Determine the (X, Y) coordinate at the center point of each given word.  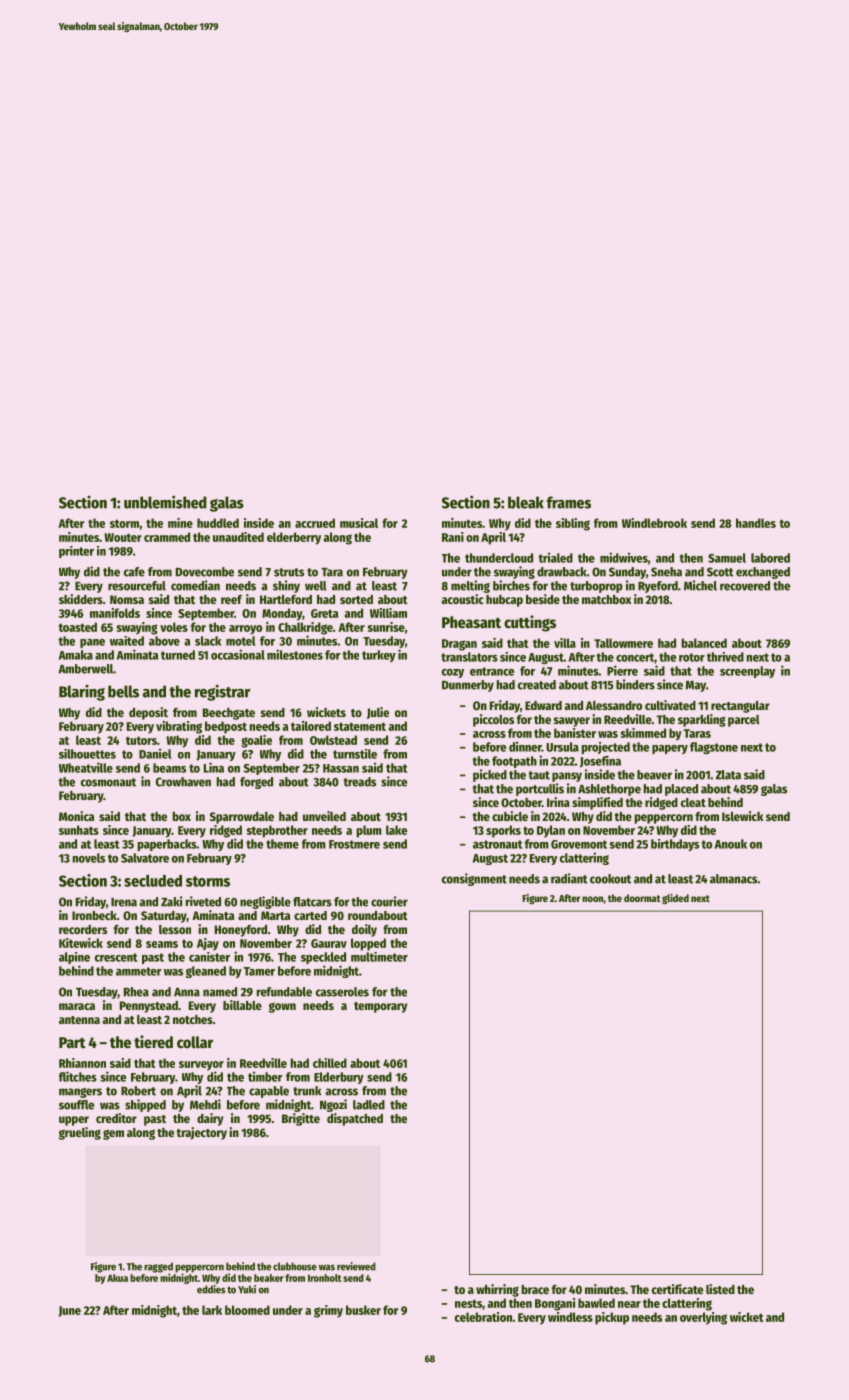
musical (359, 523)
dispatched (355, 1119)
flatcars (312, 902)
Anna (187, 992)
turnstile (355, 754)
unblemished (165, 502)
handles (756, 523)
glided (675, 899)
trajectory (201, 1133)
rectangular (740, 707)
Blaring (82, 692)
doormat (642, 898)
